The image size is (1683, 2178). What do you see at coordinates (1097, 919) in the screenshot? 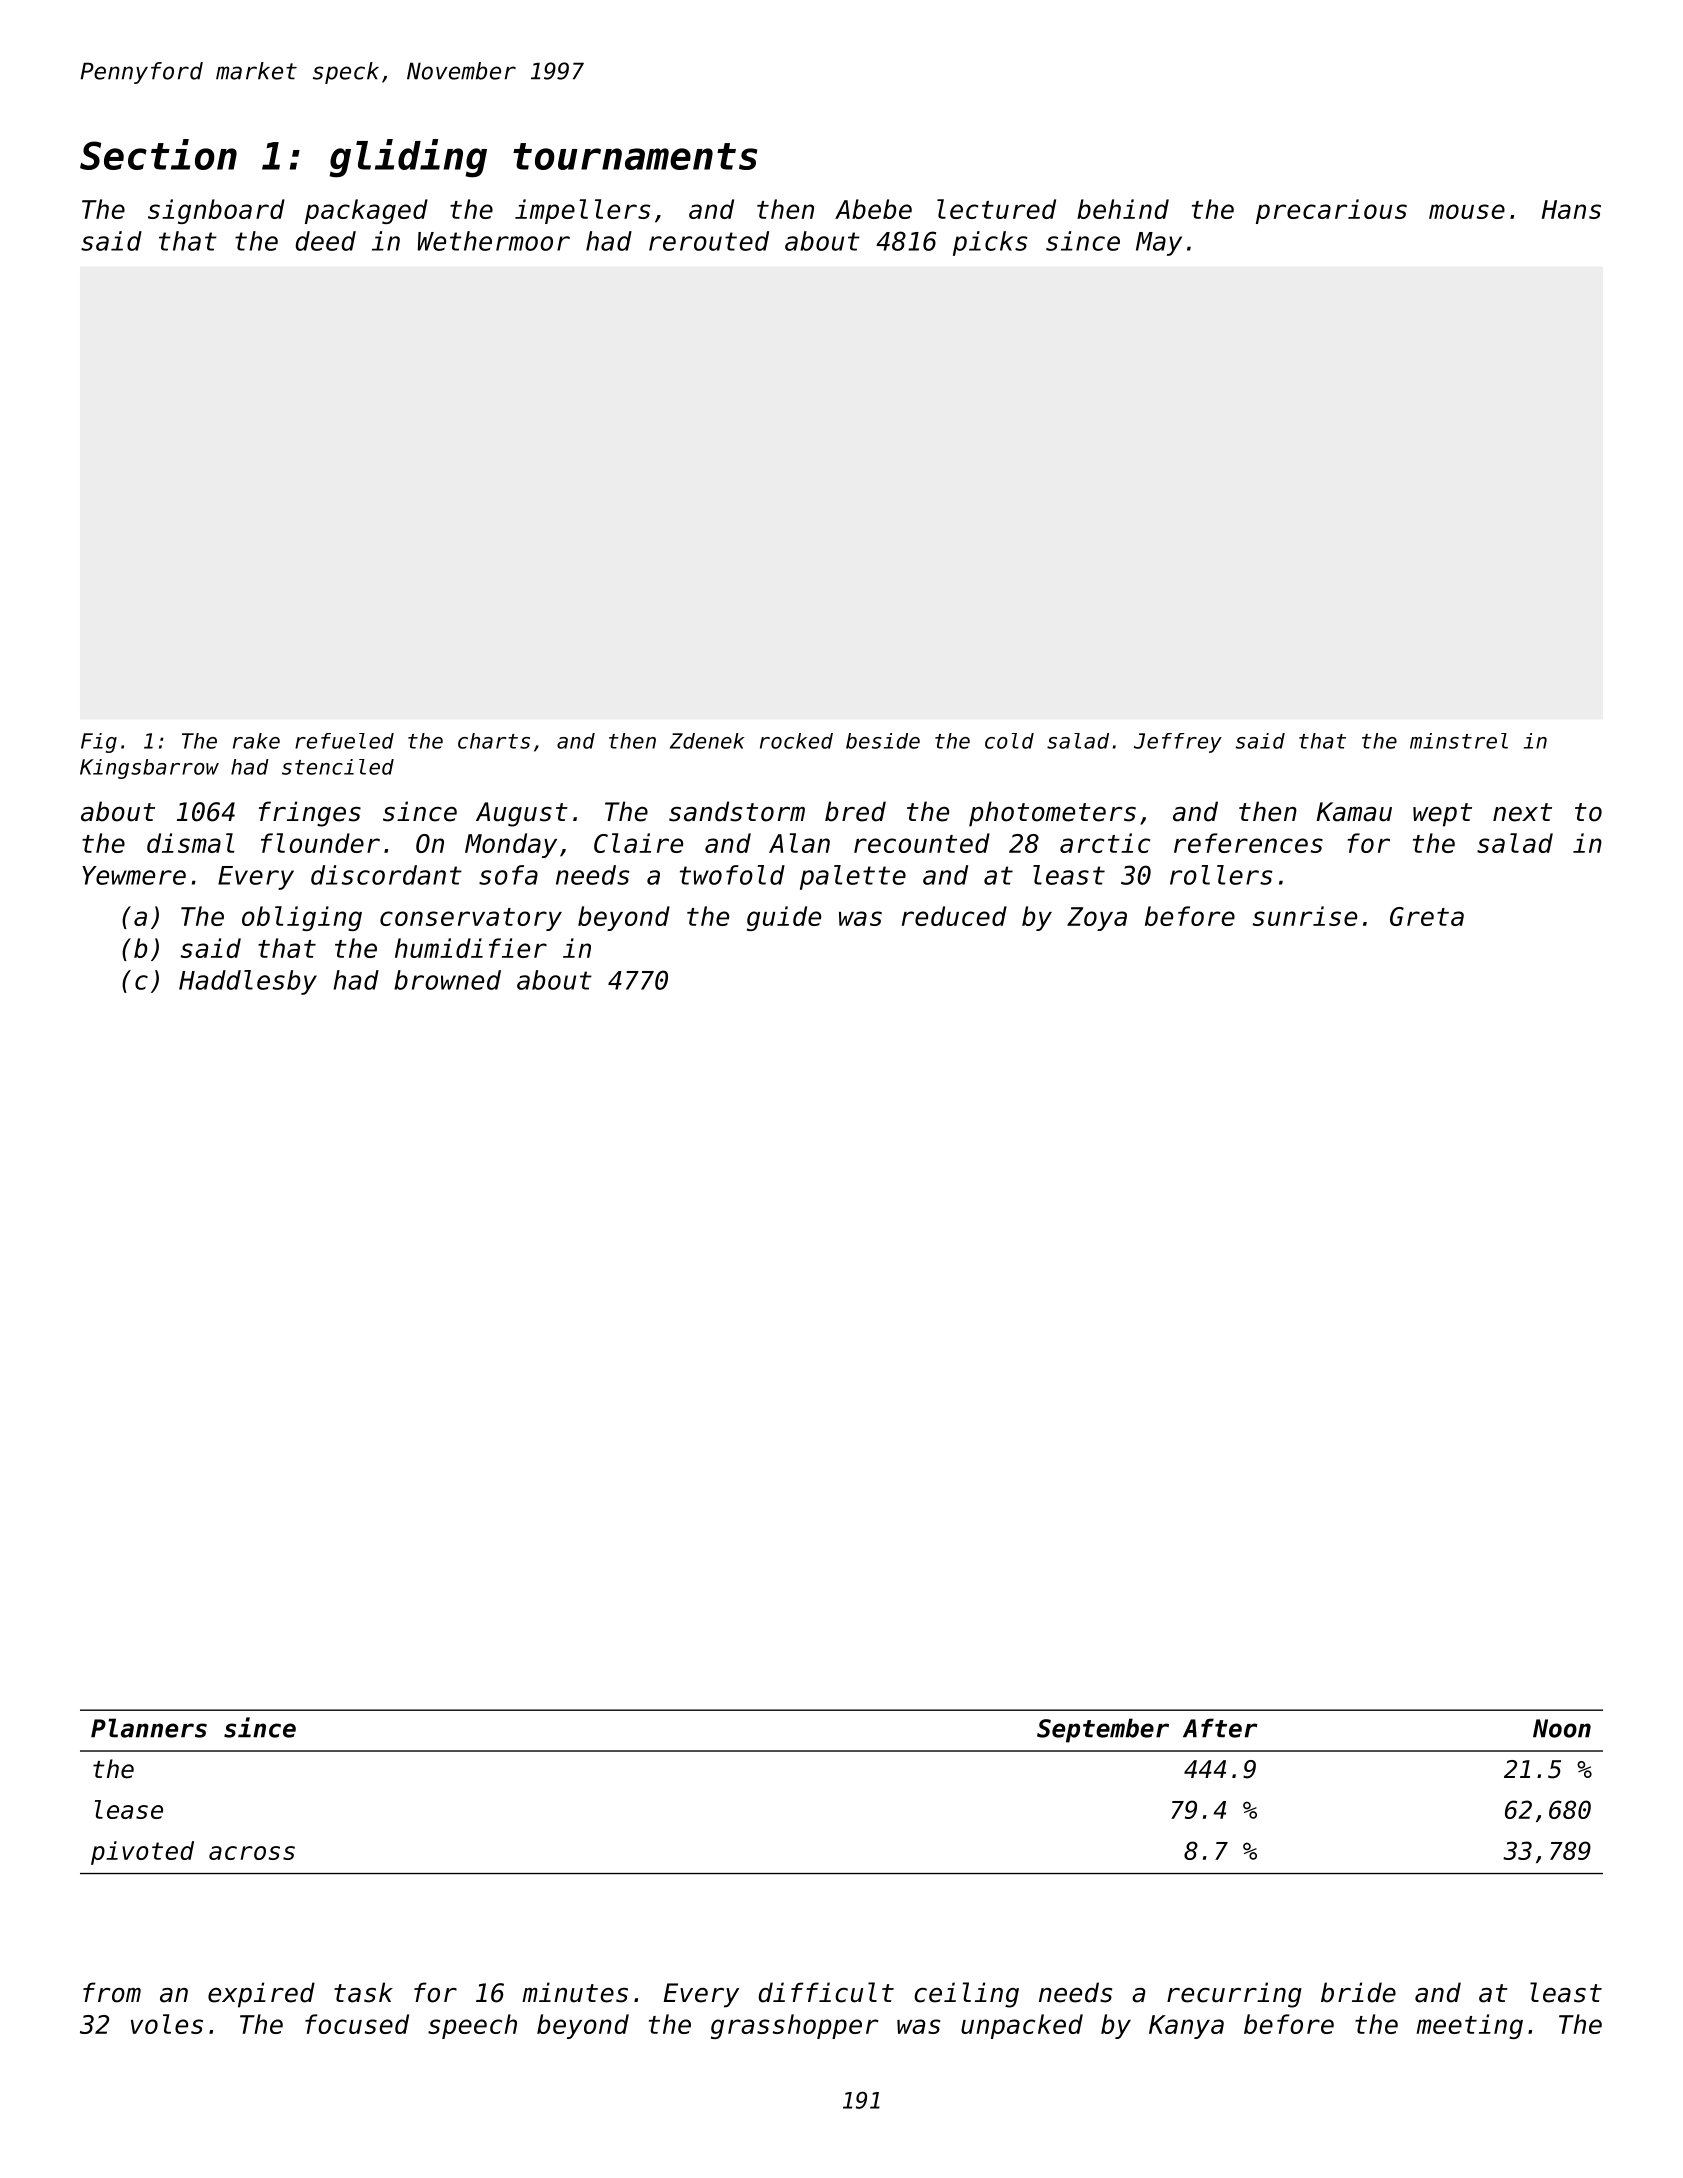
I see `Zoya` at bounding box center [1097, 919].
